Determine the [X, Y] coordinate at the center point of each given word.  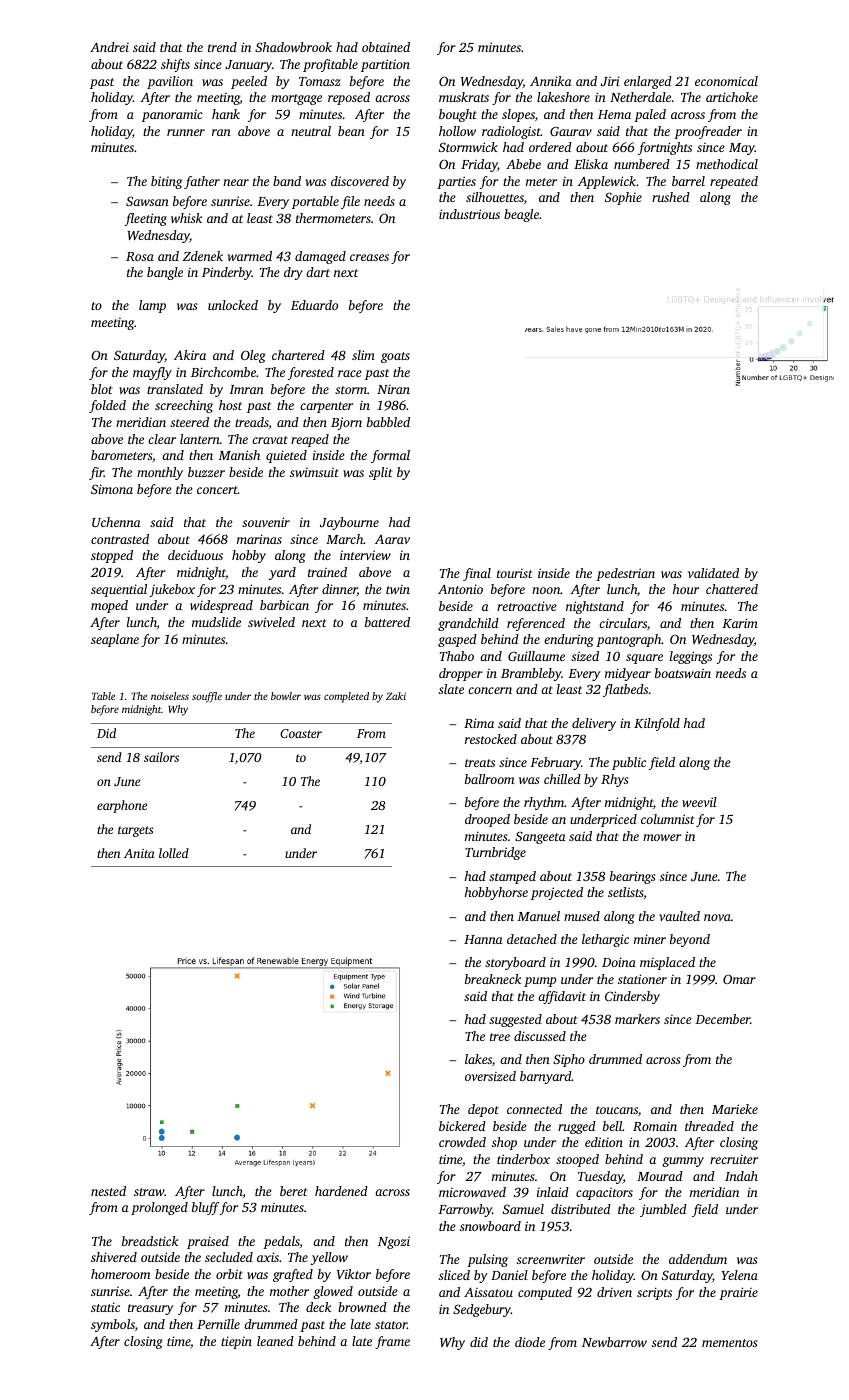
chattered [732, 589]
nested [108, 1191]
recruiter [734, 1159]
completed [346, 697]
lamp [152, 306]
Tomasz [320, 81]
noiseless [170, 696]
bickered [462, 1126]
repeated [734, 182]
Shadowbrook [293, 47]
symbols [113, 1325]
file [350, 202]
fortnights [665, 148]
